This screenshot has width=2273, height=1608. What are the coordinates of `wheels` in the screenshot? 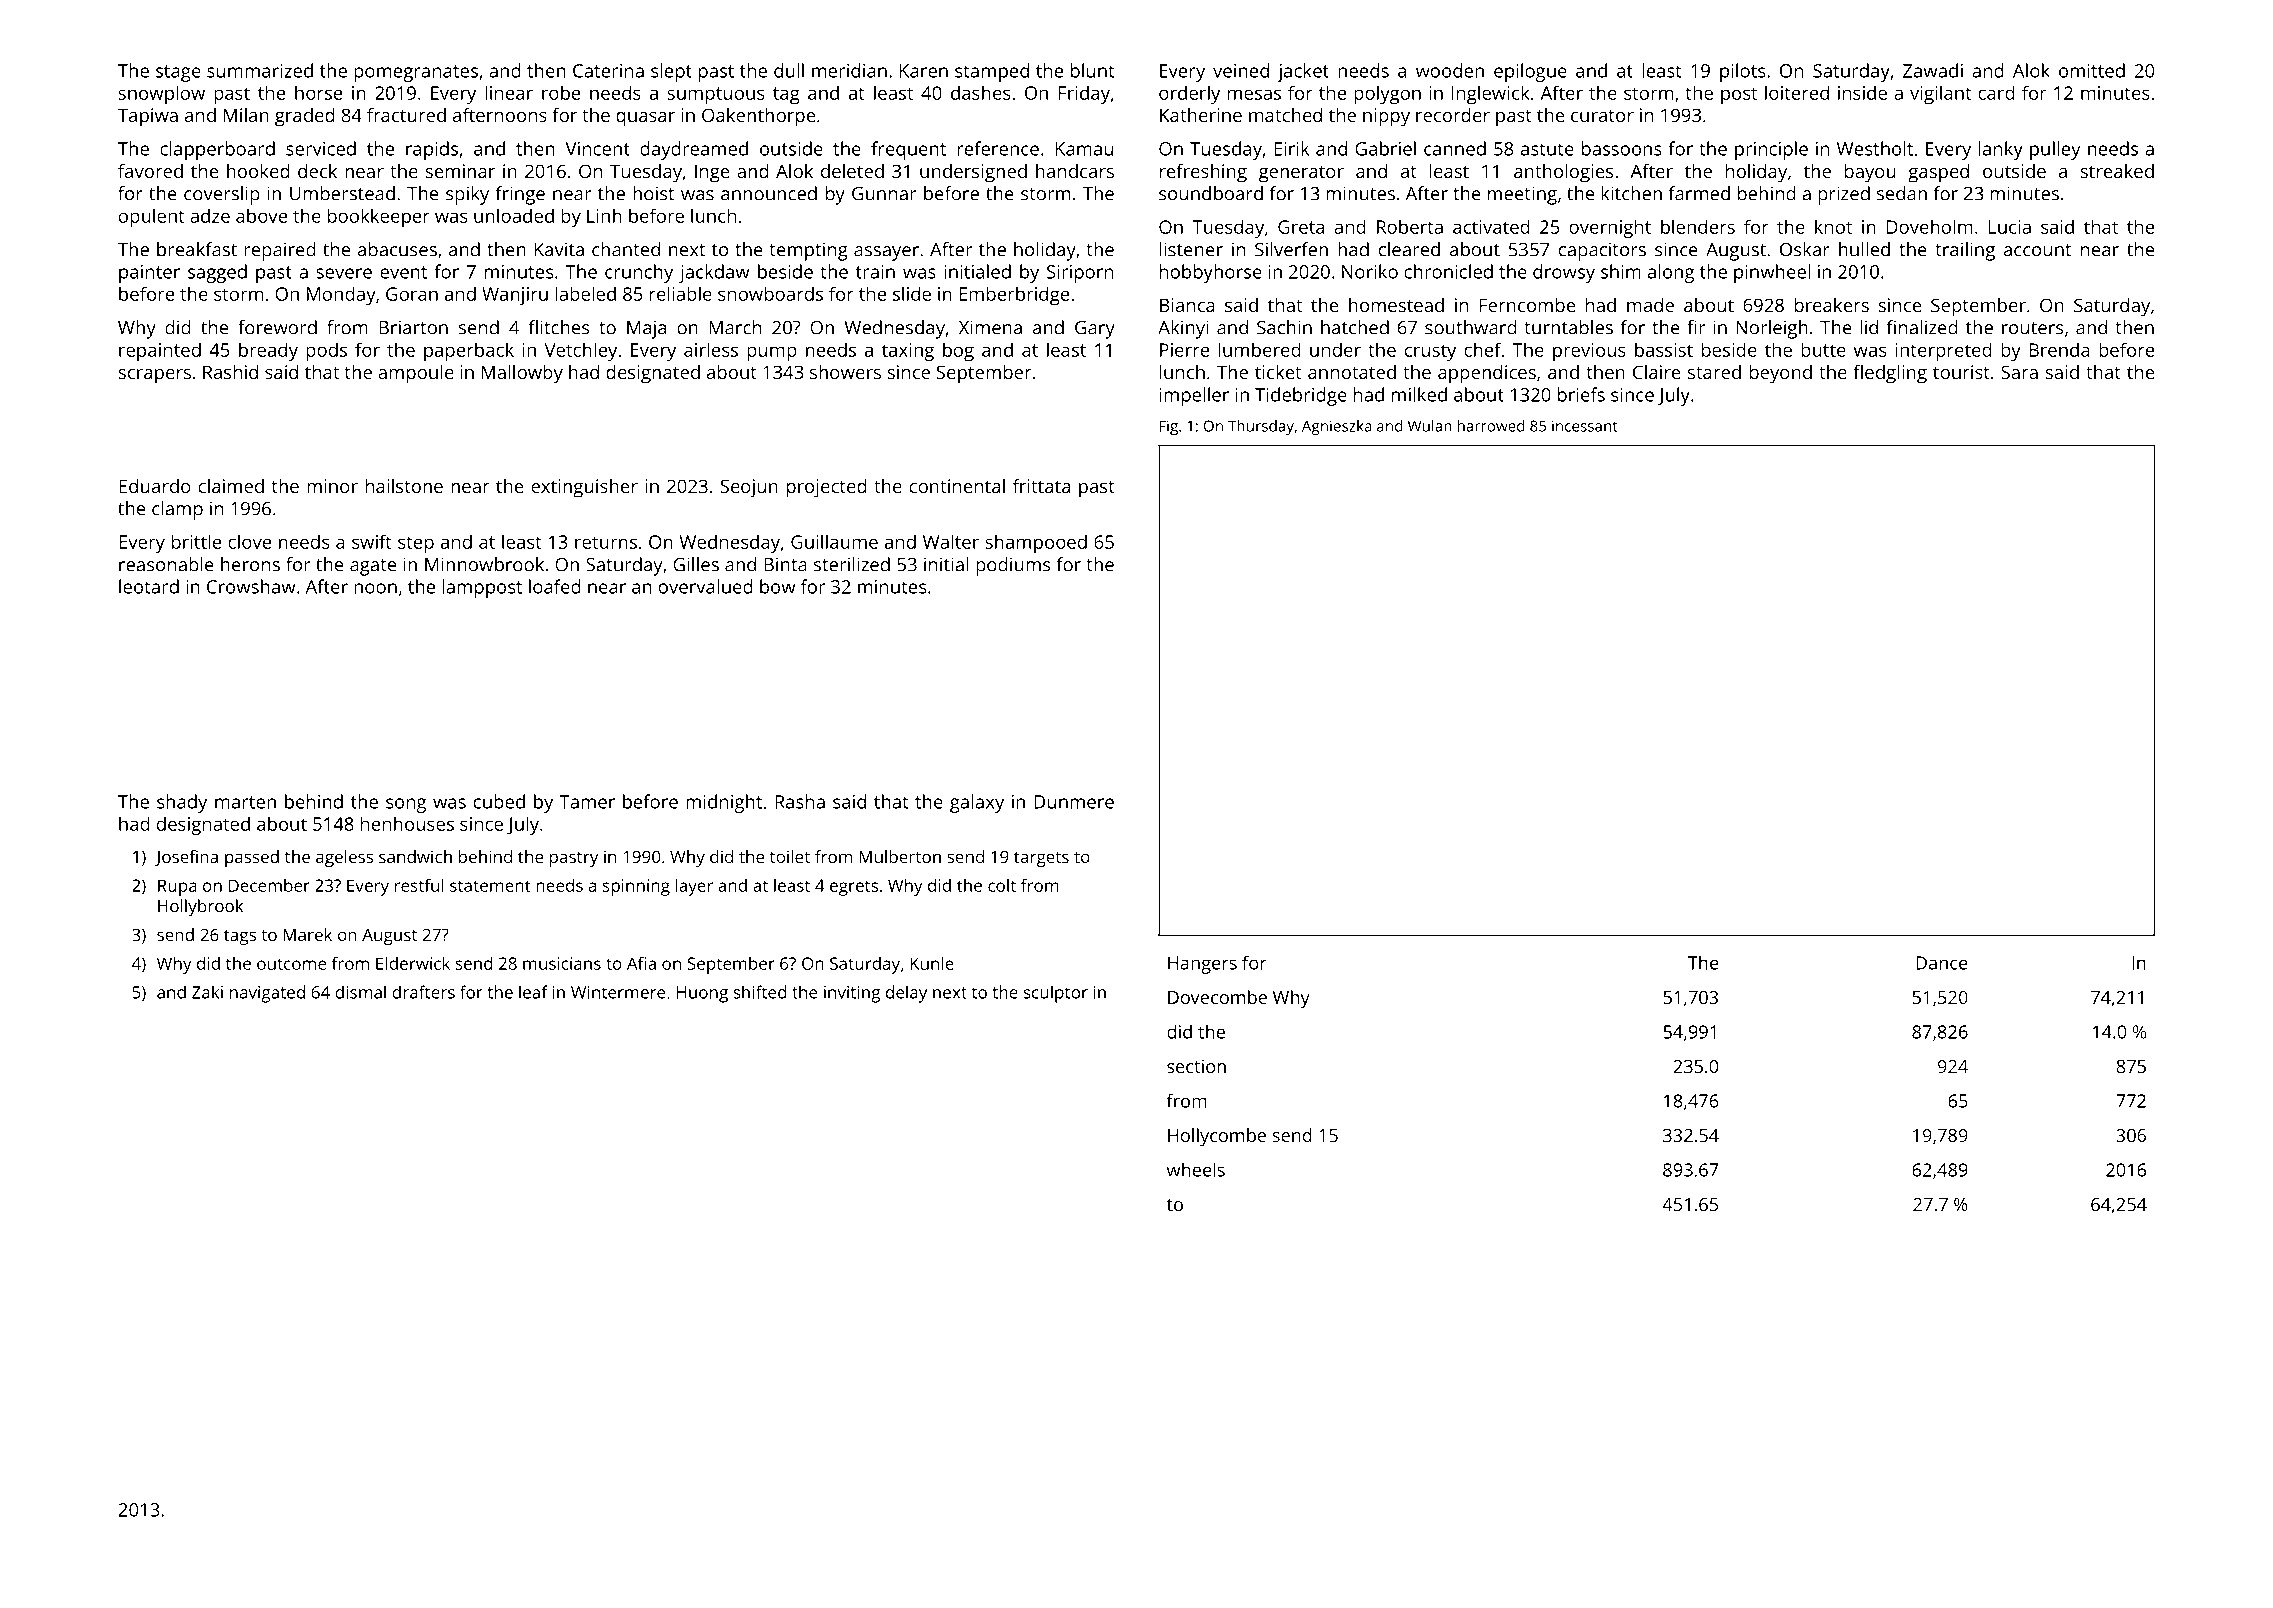 It's located at (1196, 1169).
